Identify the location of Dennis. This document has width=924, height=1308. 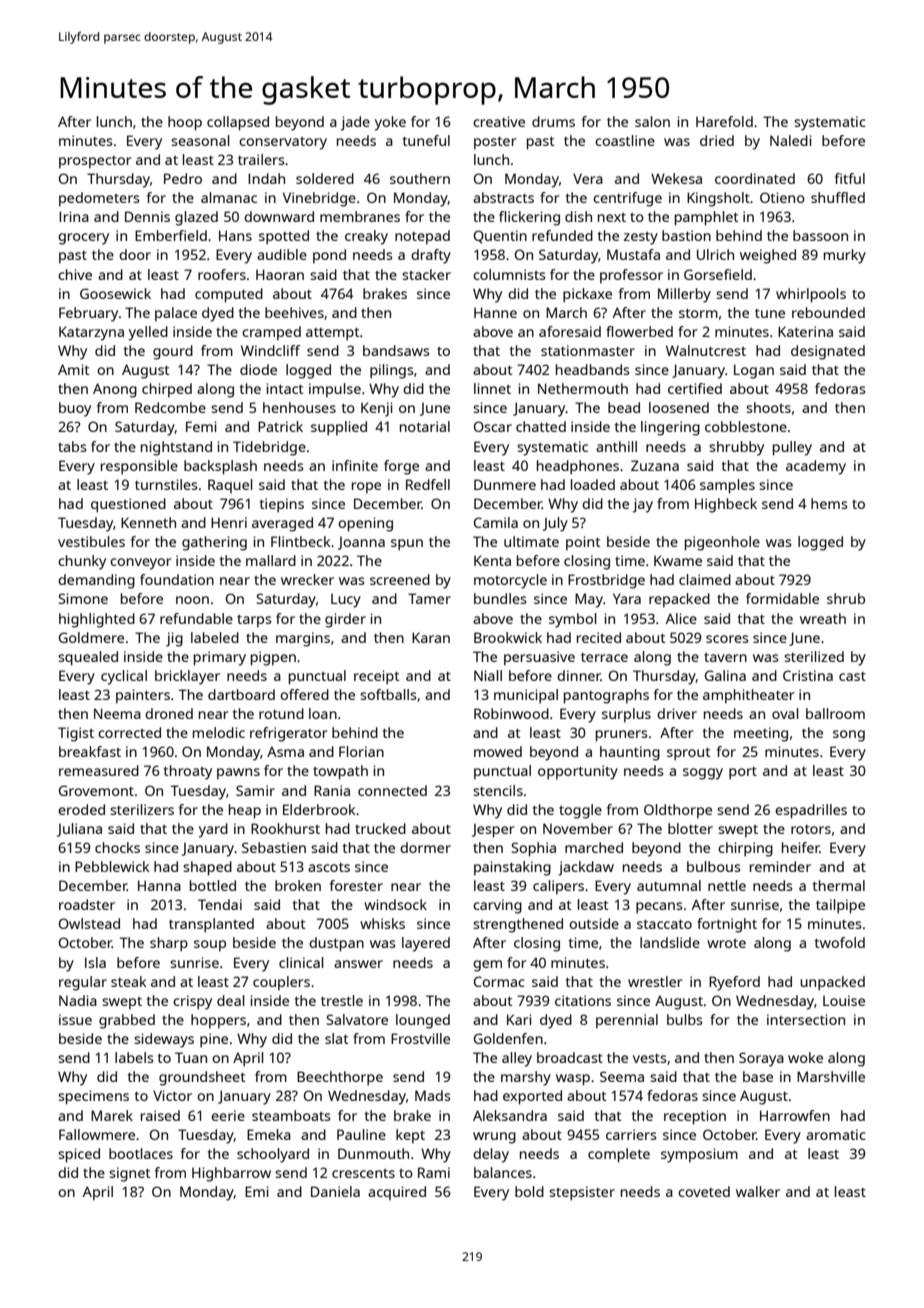
(147, 216).
